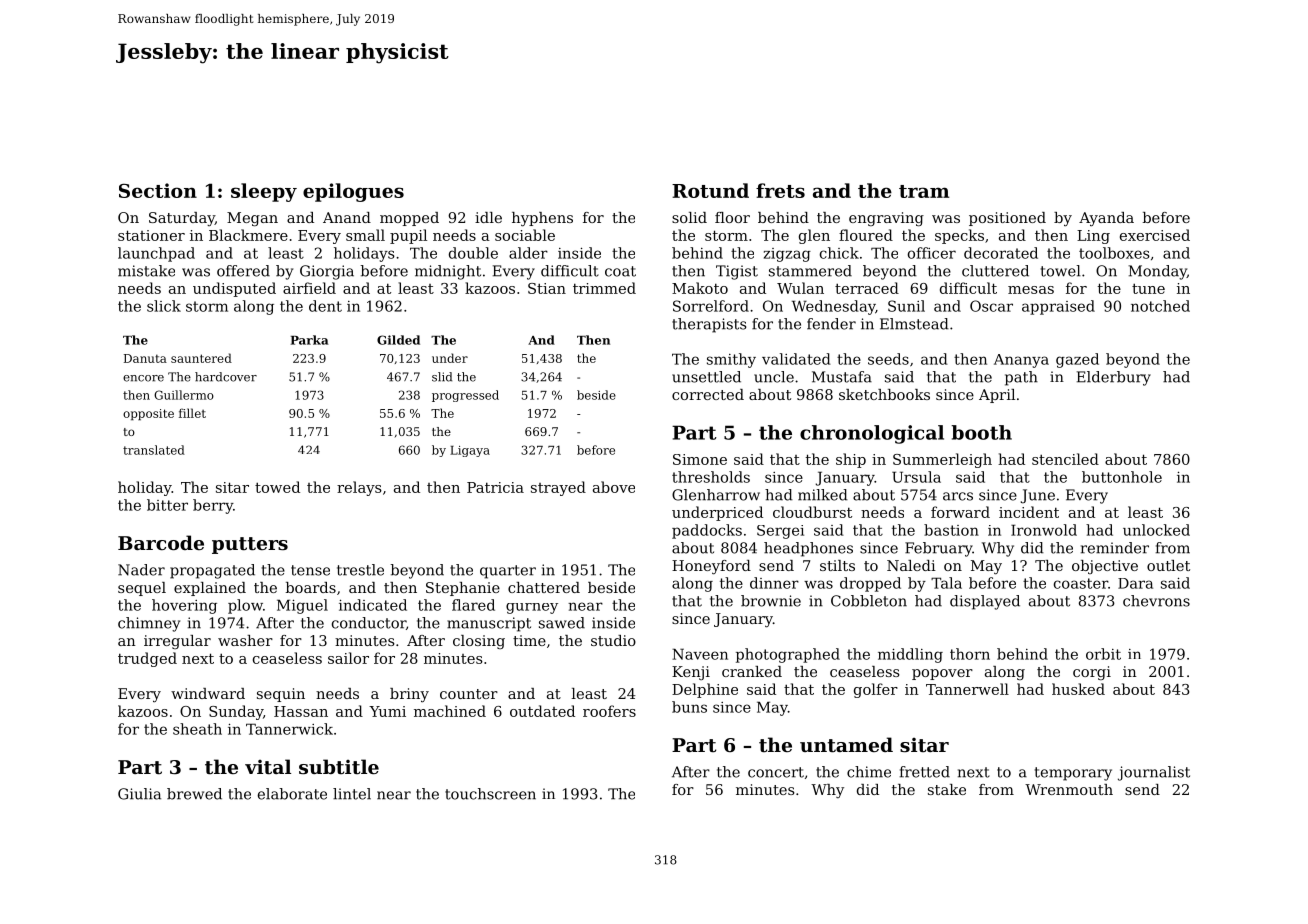 The image size is (1308, 924). I want to click on validated, so click(796, 359).
